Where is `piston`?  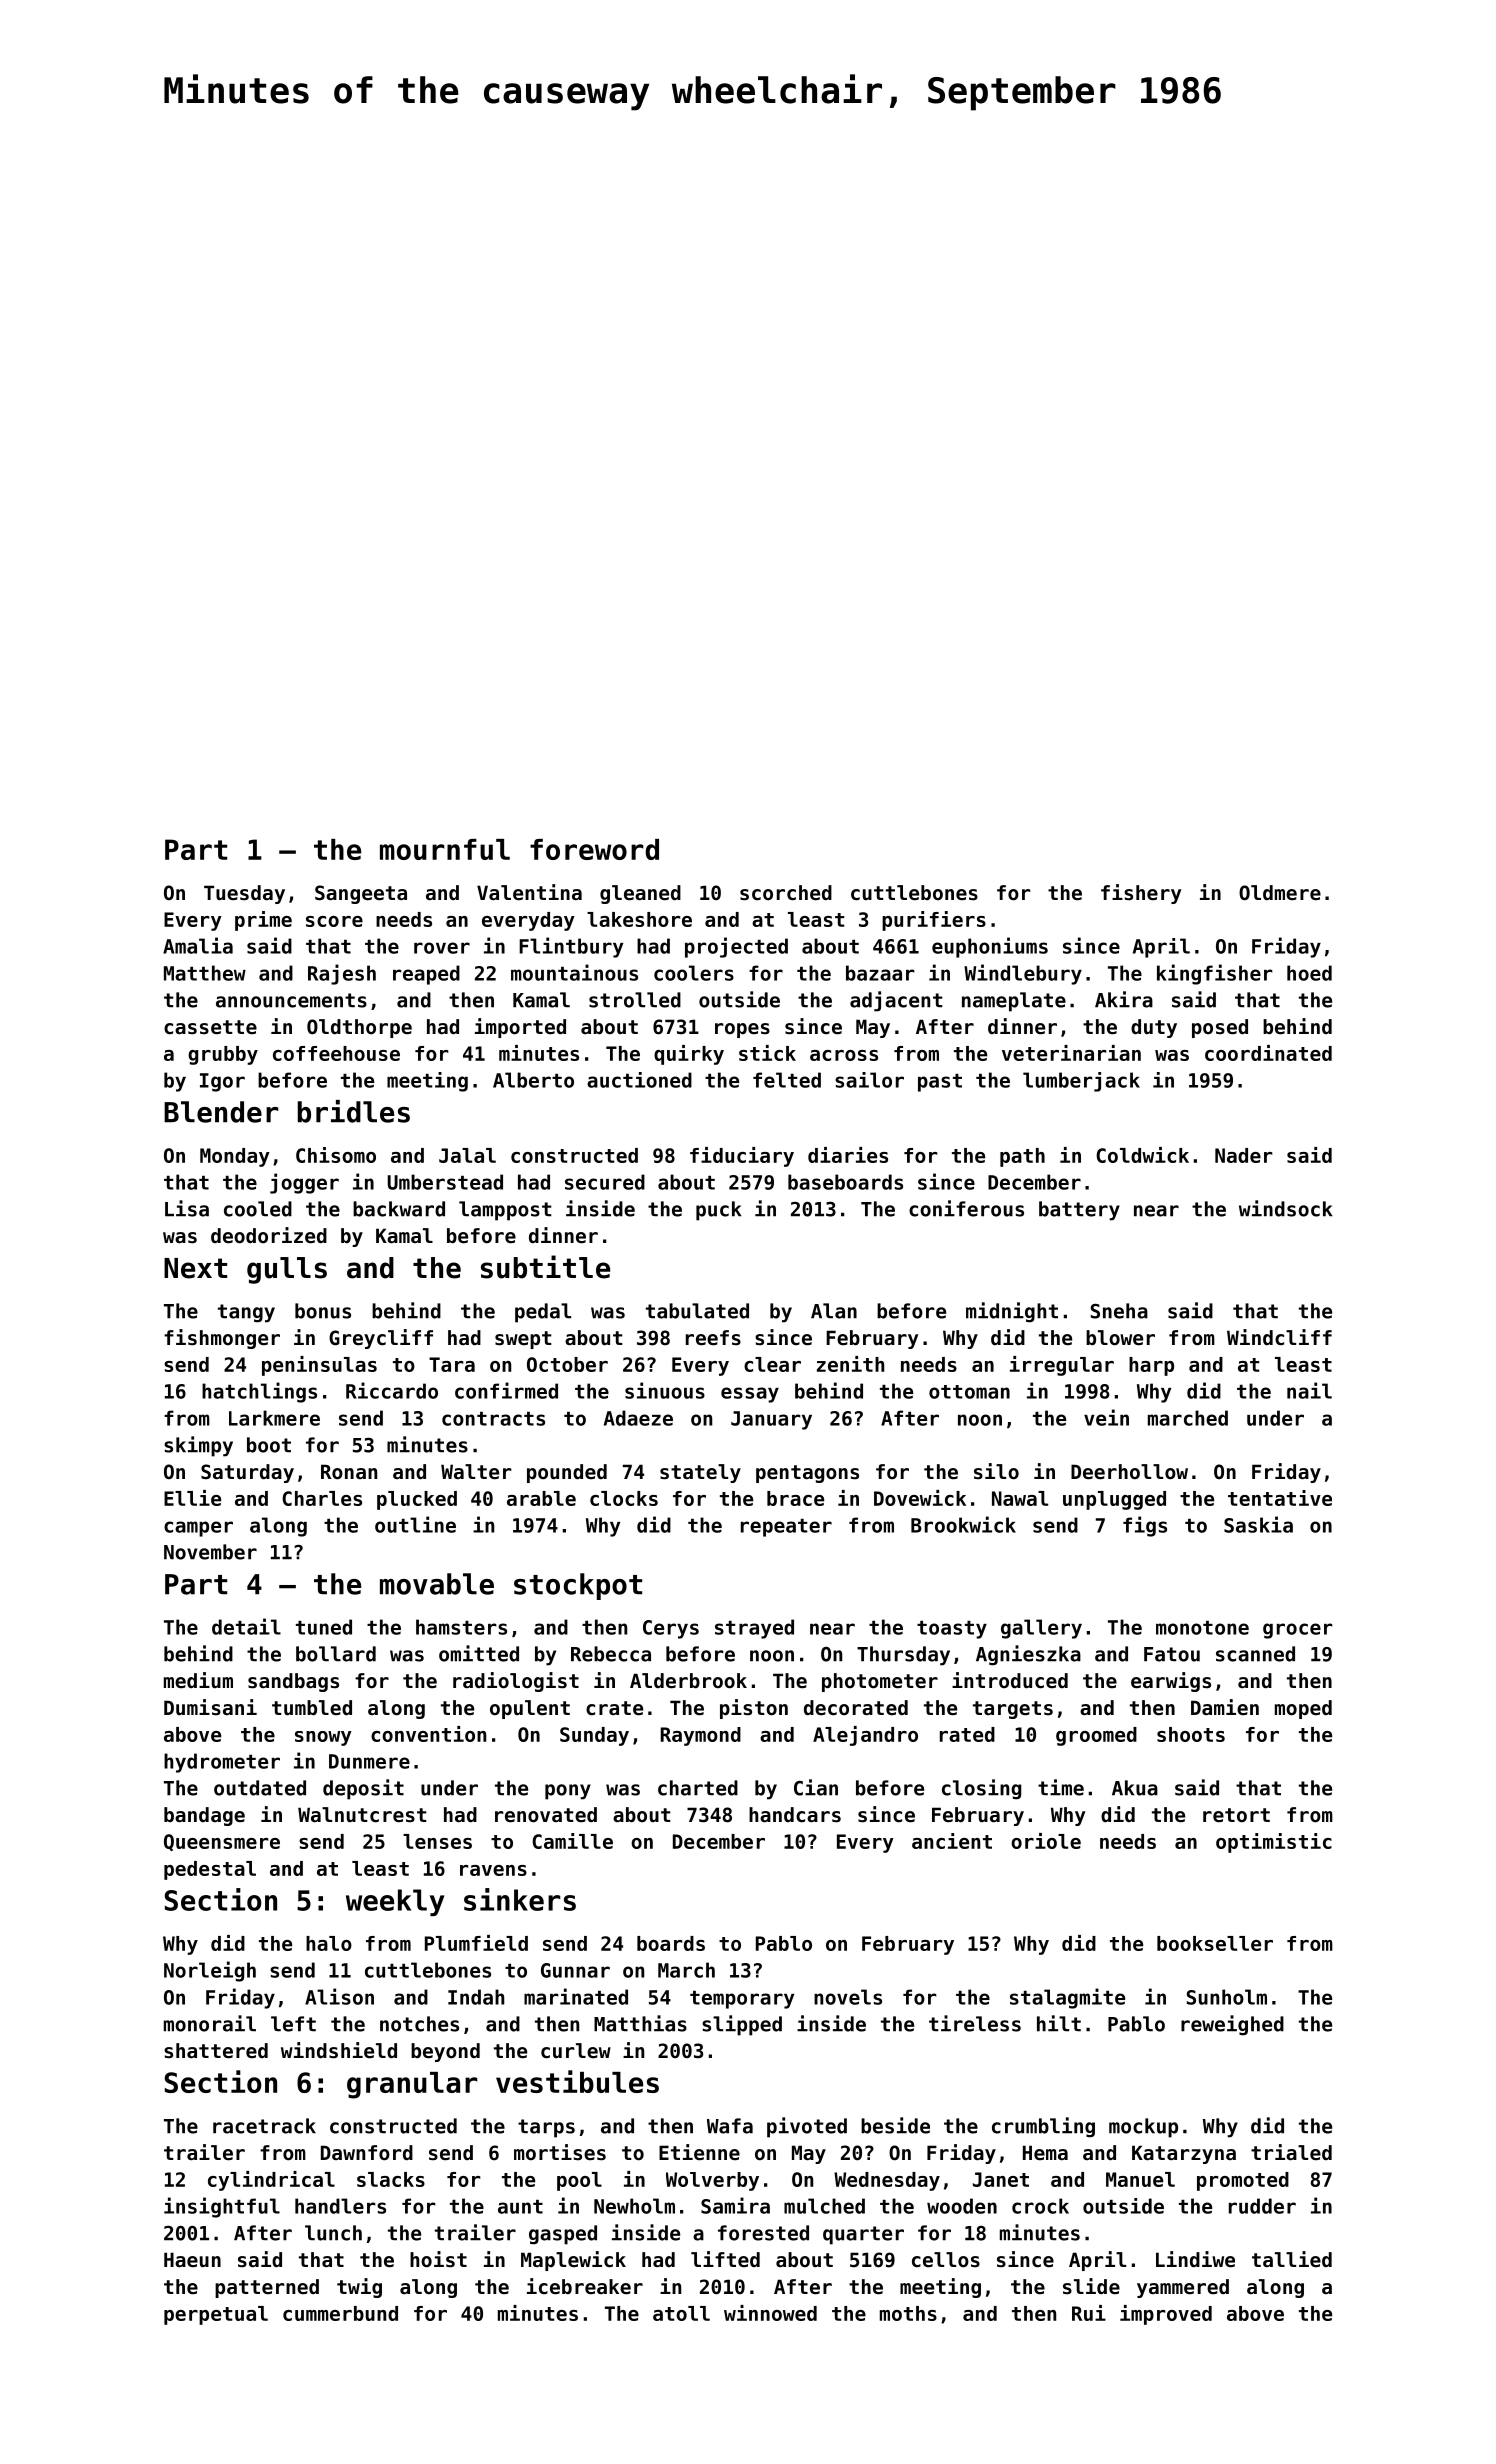 piston is located at coordinates (754, 1709).
